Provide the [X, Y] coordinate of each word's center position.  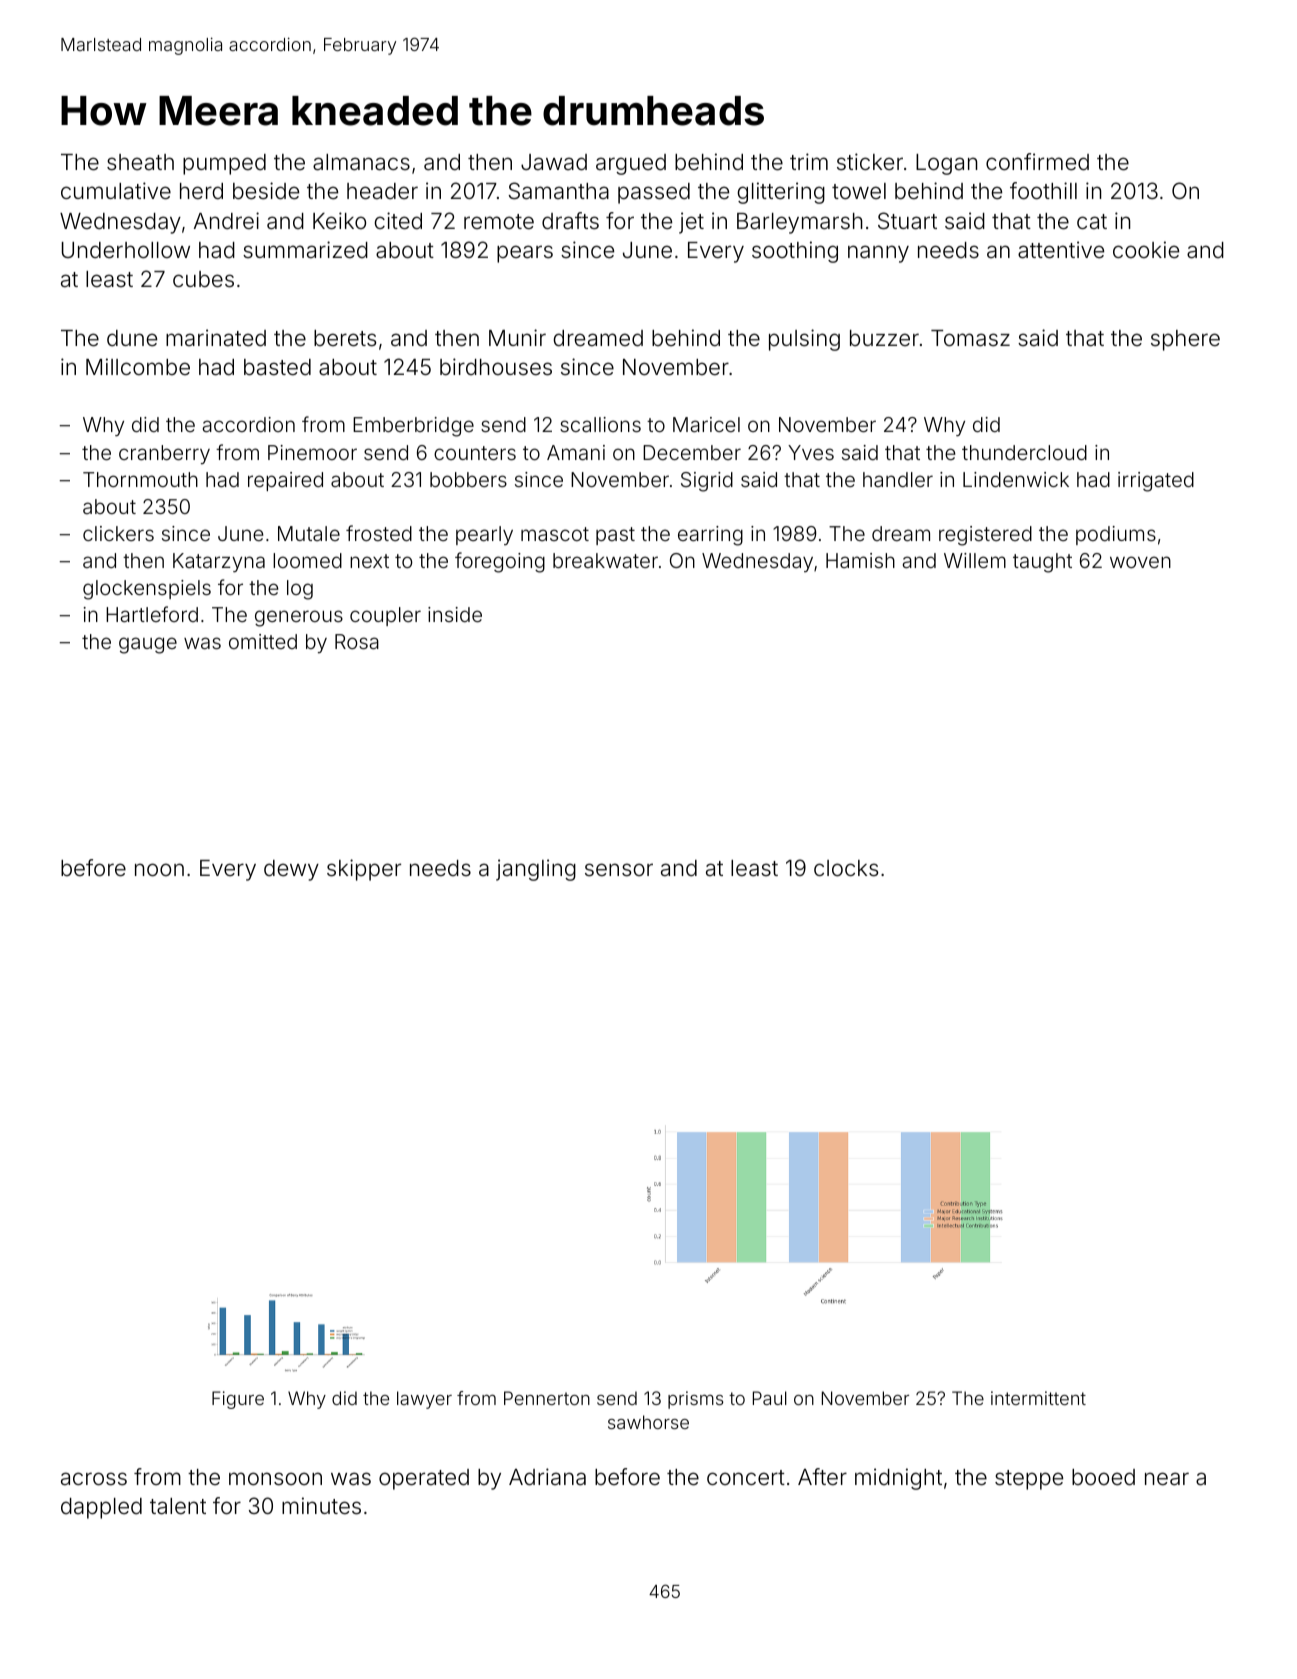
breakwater [605, 560]
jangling [536, 870]
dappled [101, 1508]
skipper [364, 870]
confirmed [1037, 162]
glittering [781, 193]
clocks [846, 868]
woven [1140, 562]
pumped [224, 164]
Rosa [357, 641]
